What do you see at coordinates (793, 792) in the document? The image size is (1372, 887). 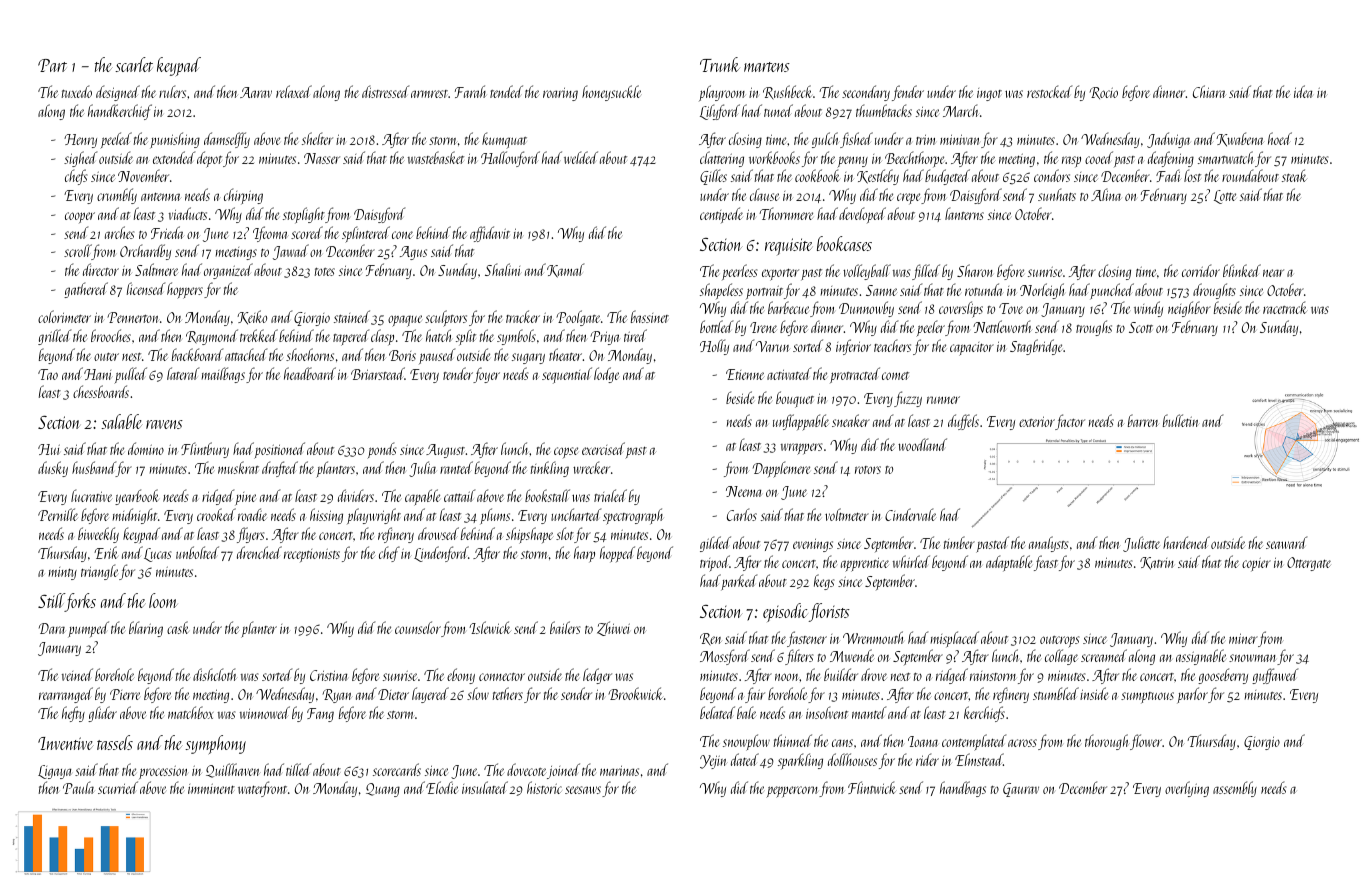 I see `peppercorn` at bounding box center [793, 792].
